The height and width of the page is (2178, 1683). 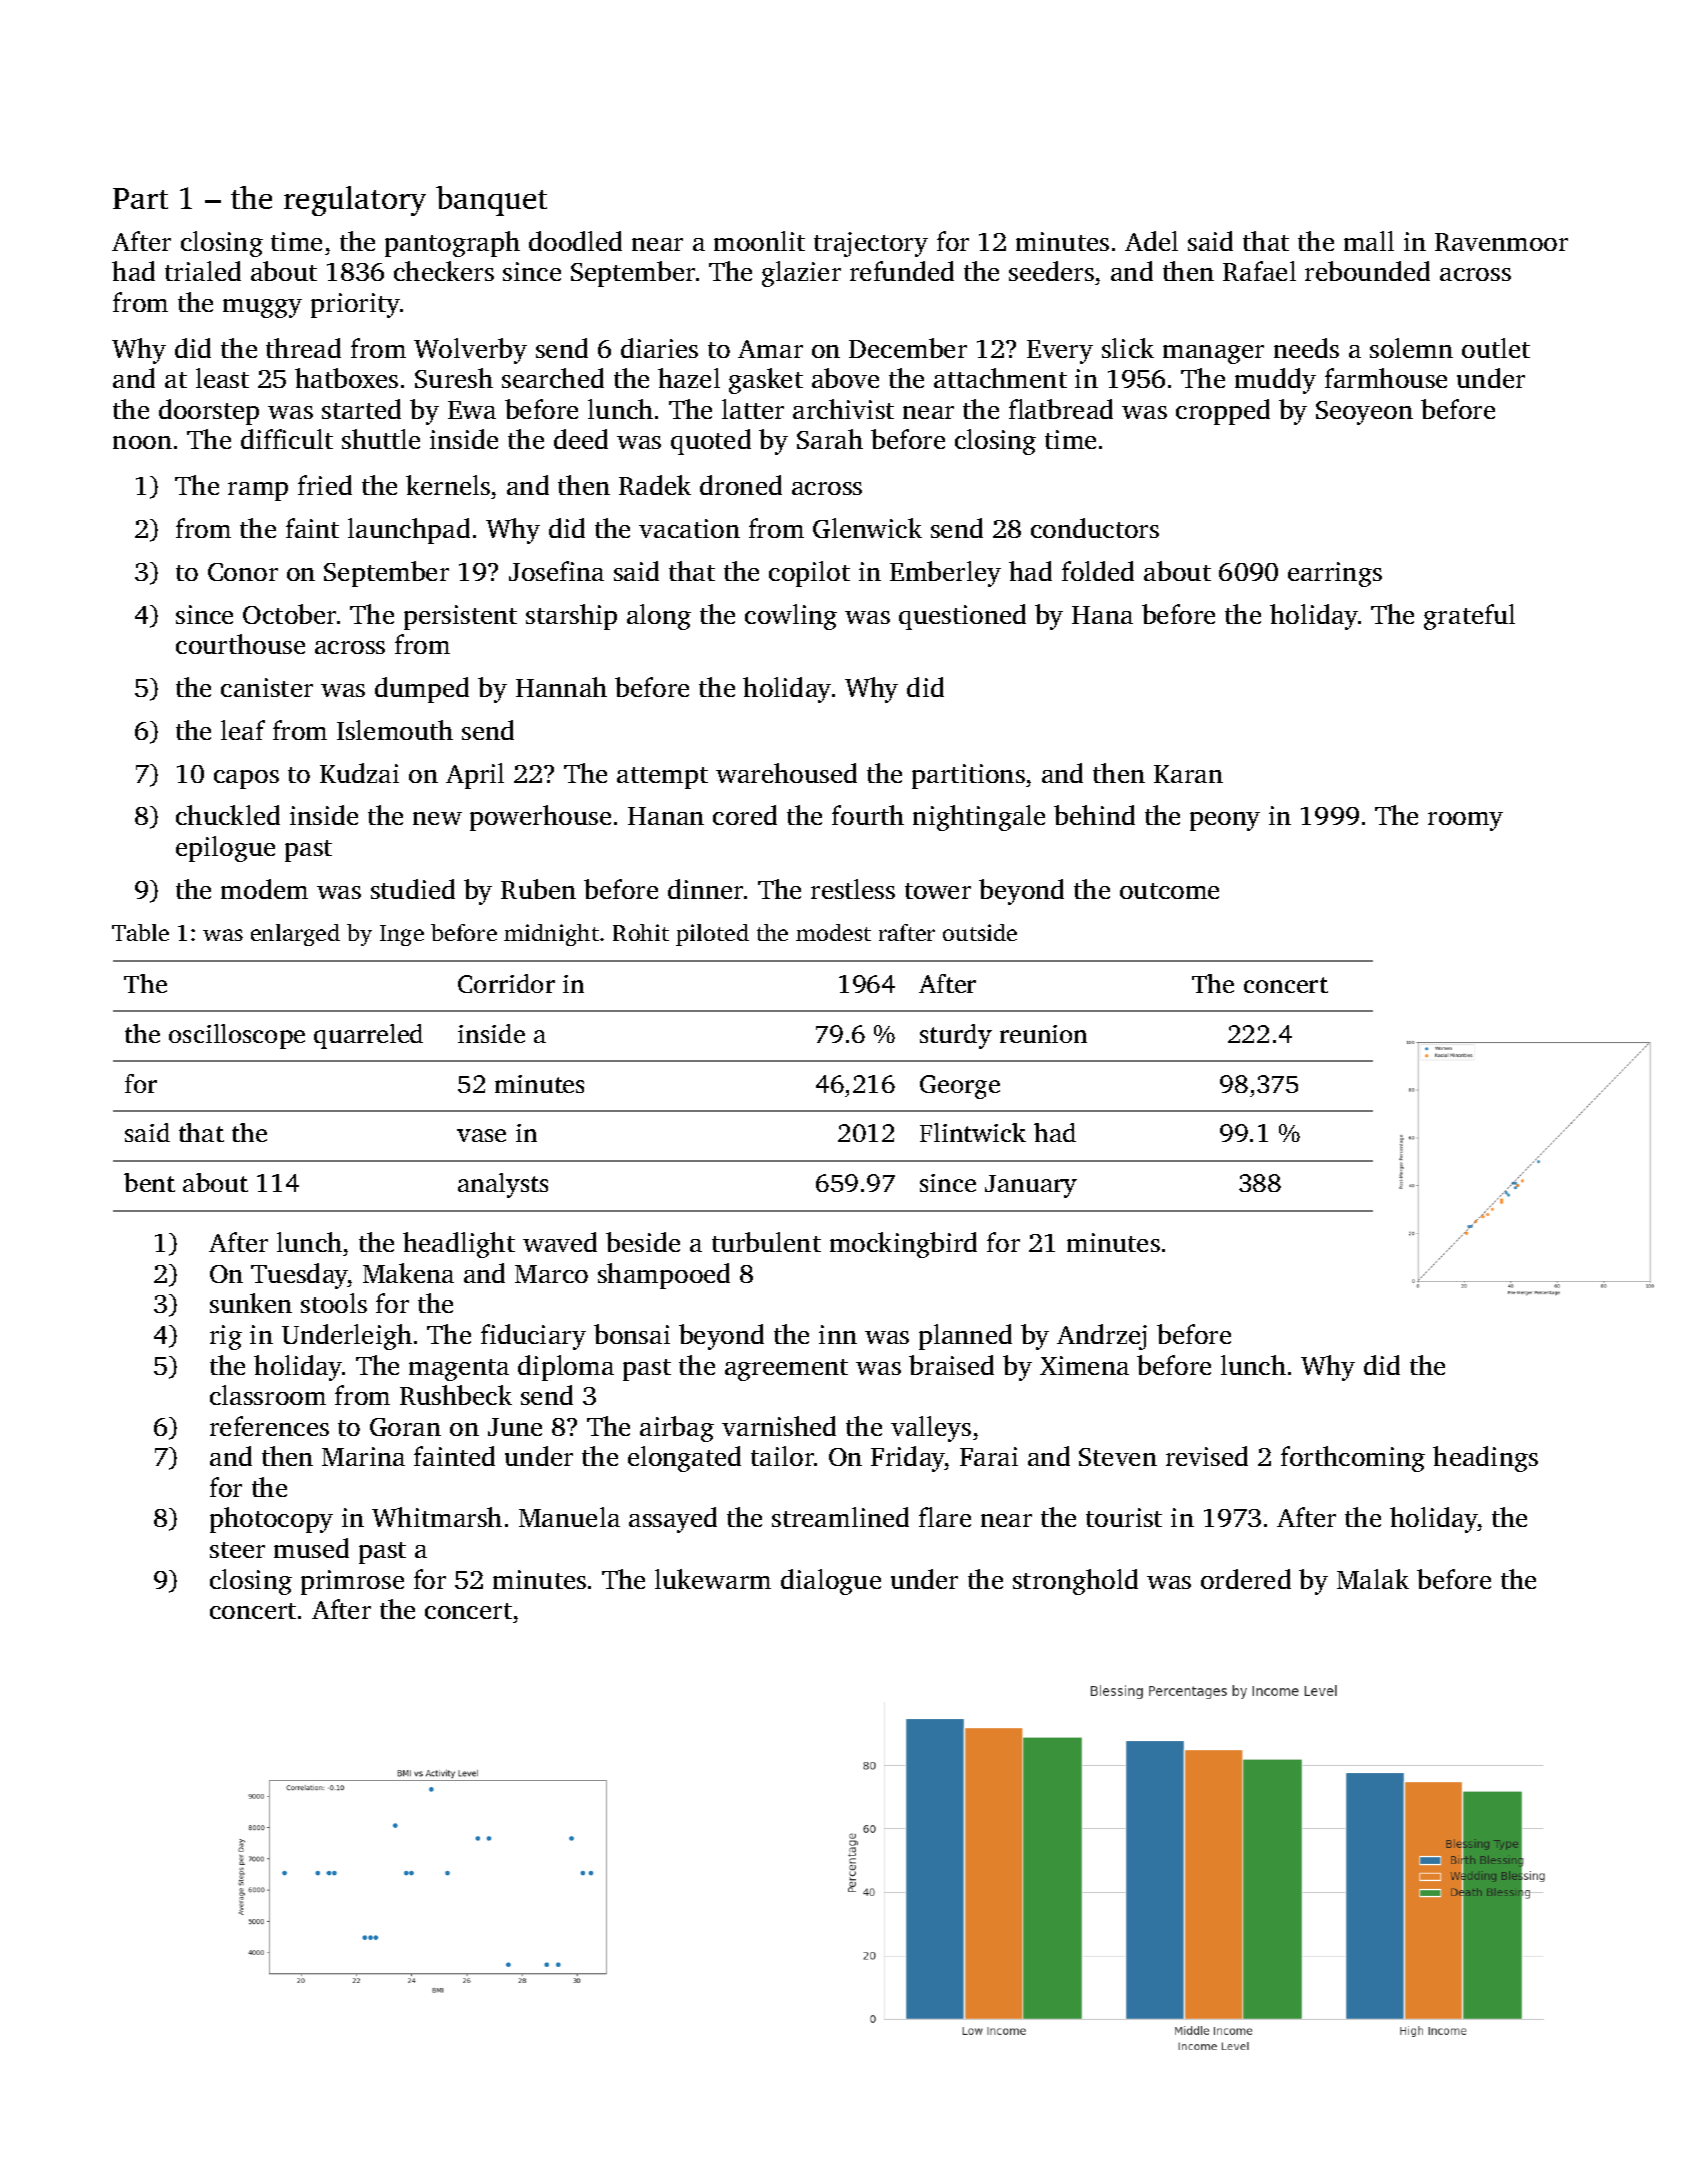 What do you see at coordinates (222, 378) in the page?
I see `least` at bounding box center [222, 378].
